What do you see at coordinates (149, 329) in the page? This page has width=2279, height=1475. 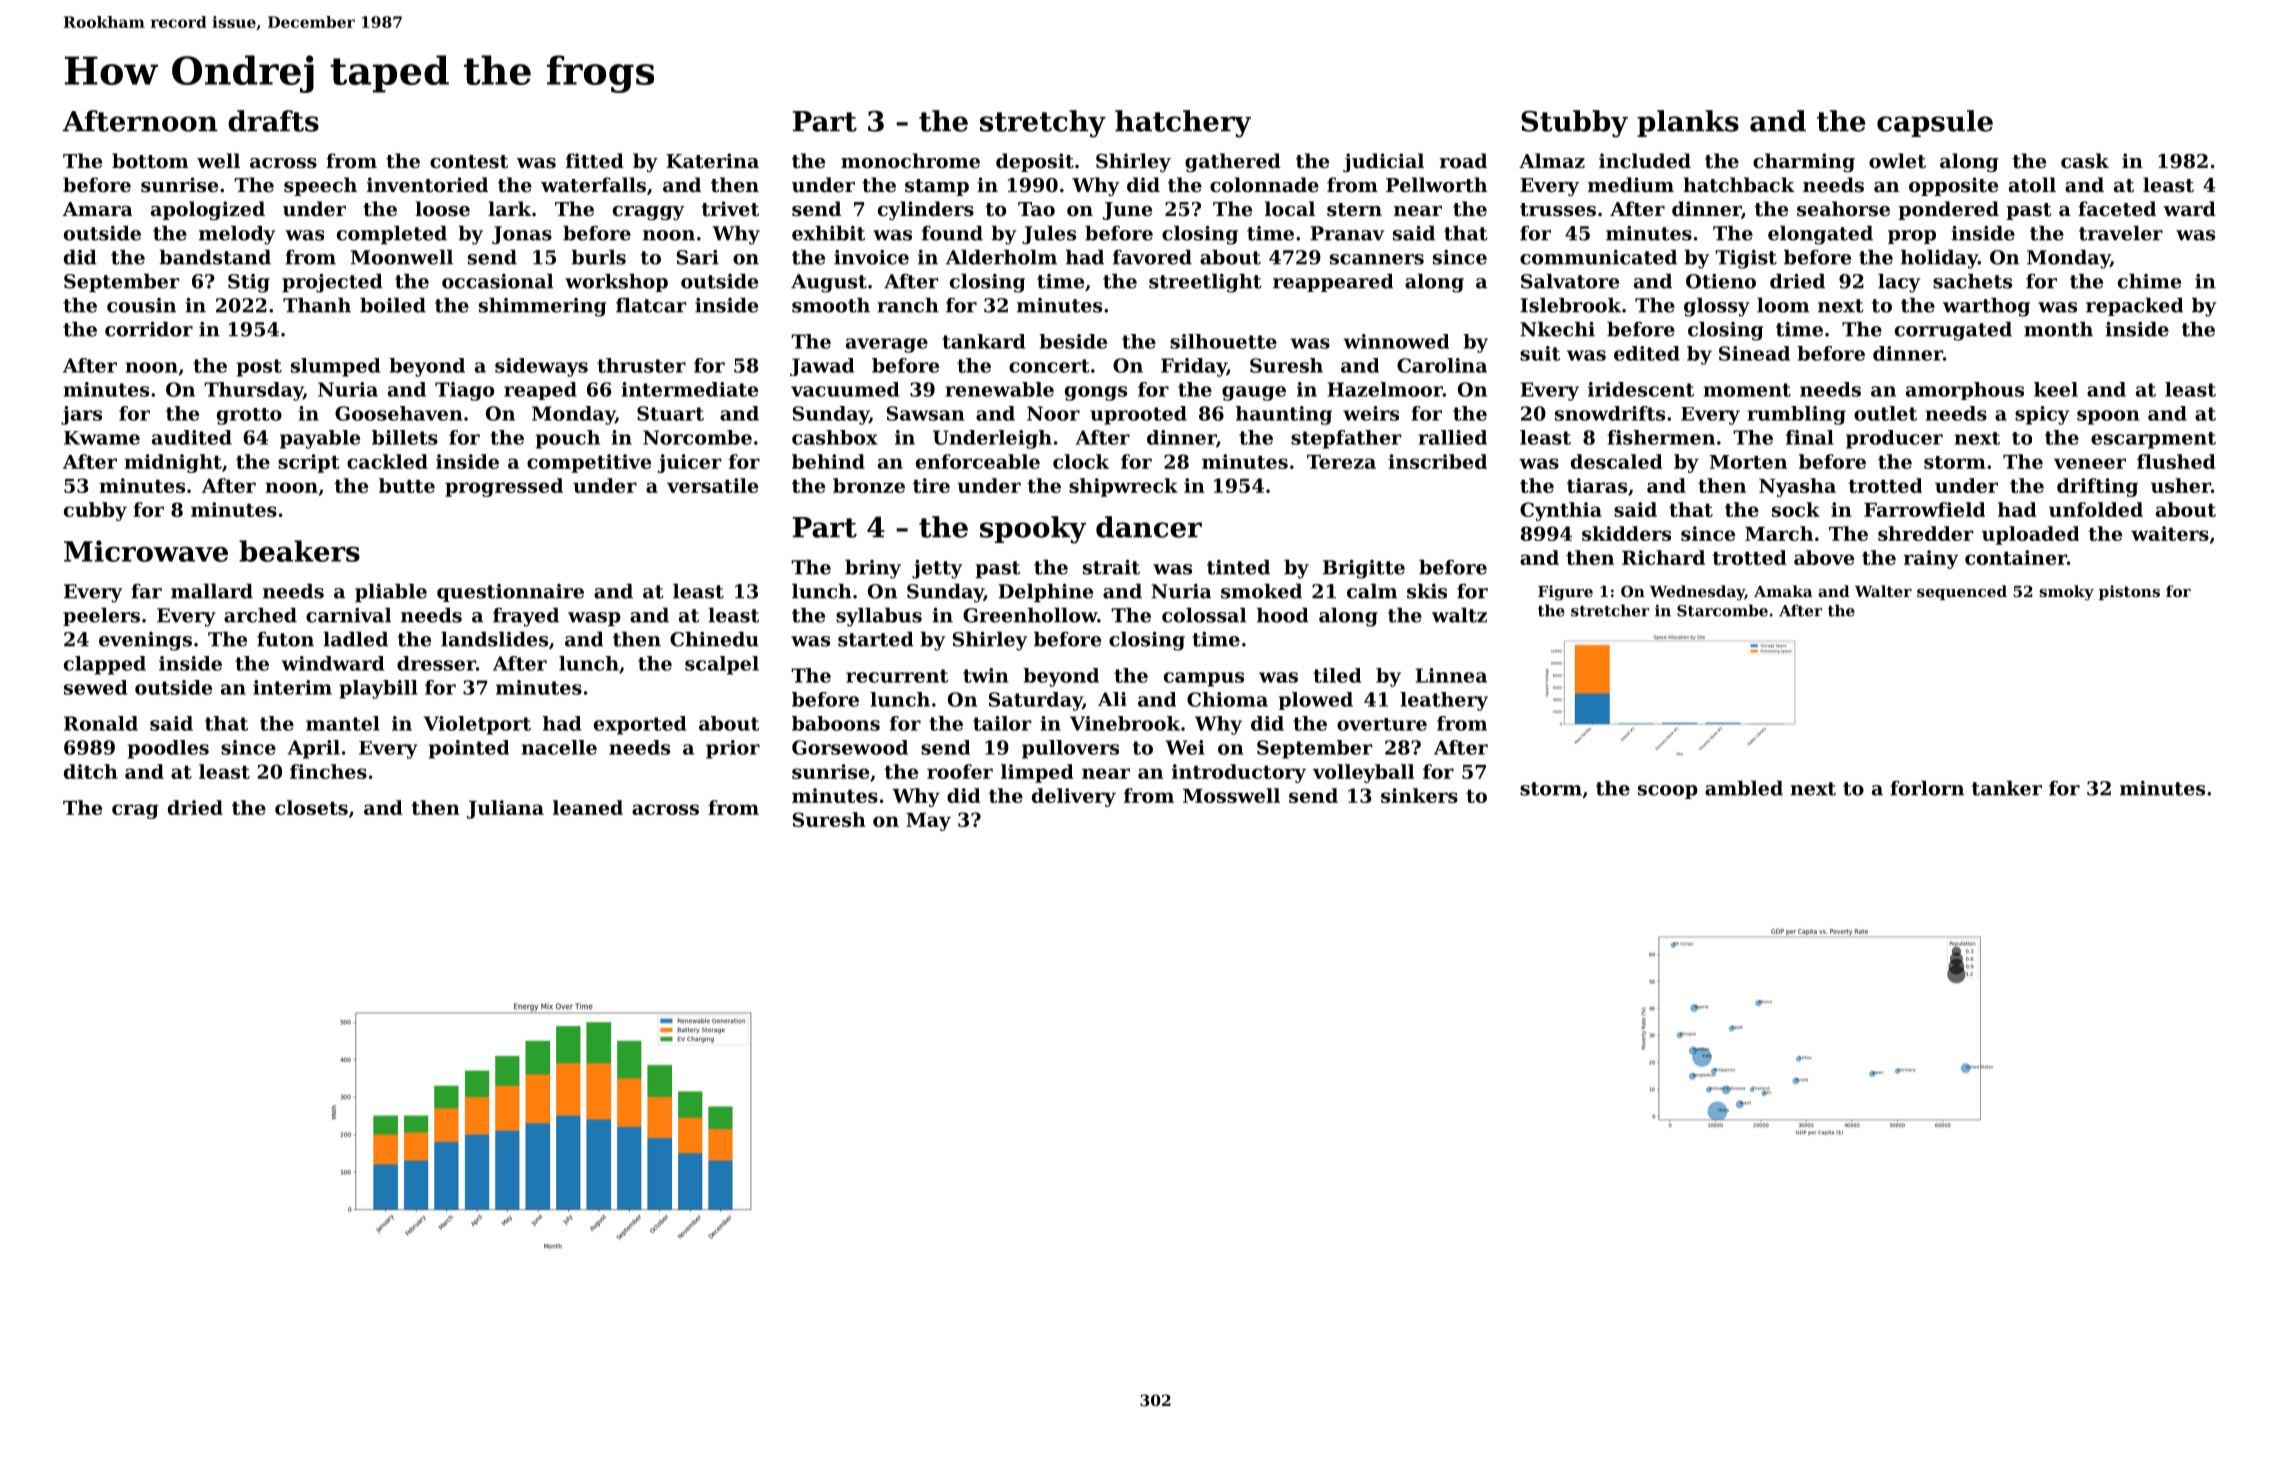 I see `corridor` at bounding box center [149, 329].
